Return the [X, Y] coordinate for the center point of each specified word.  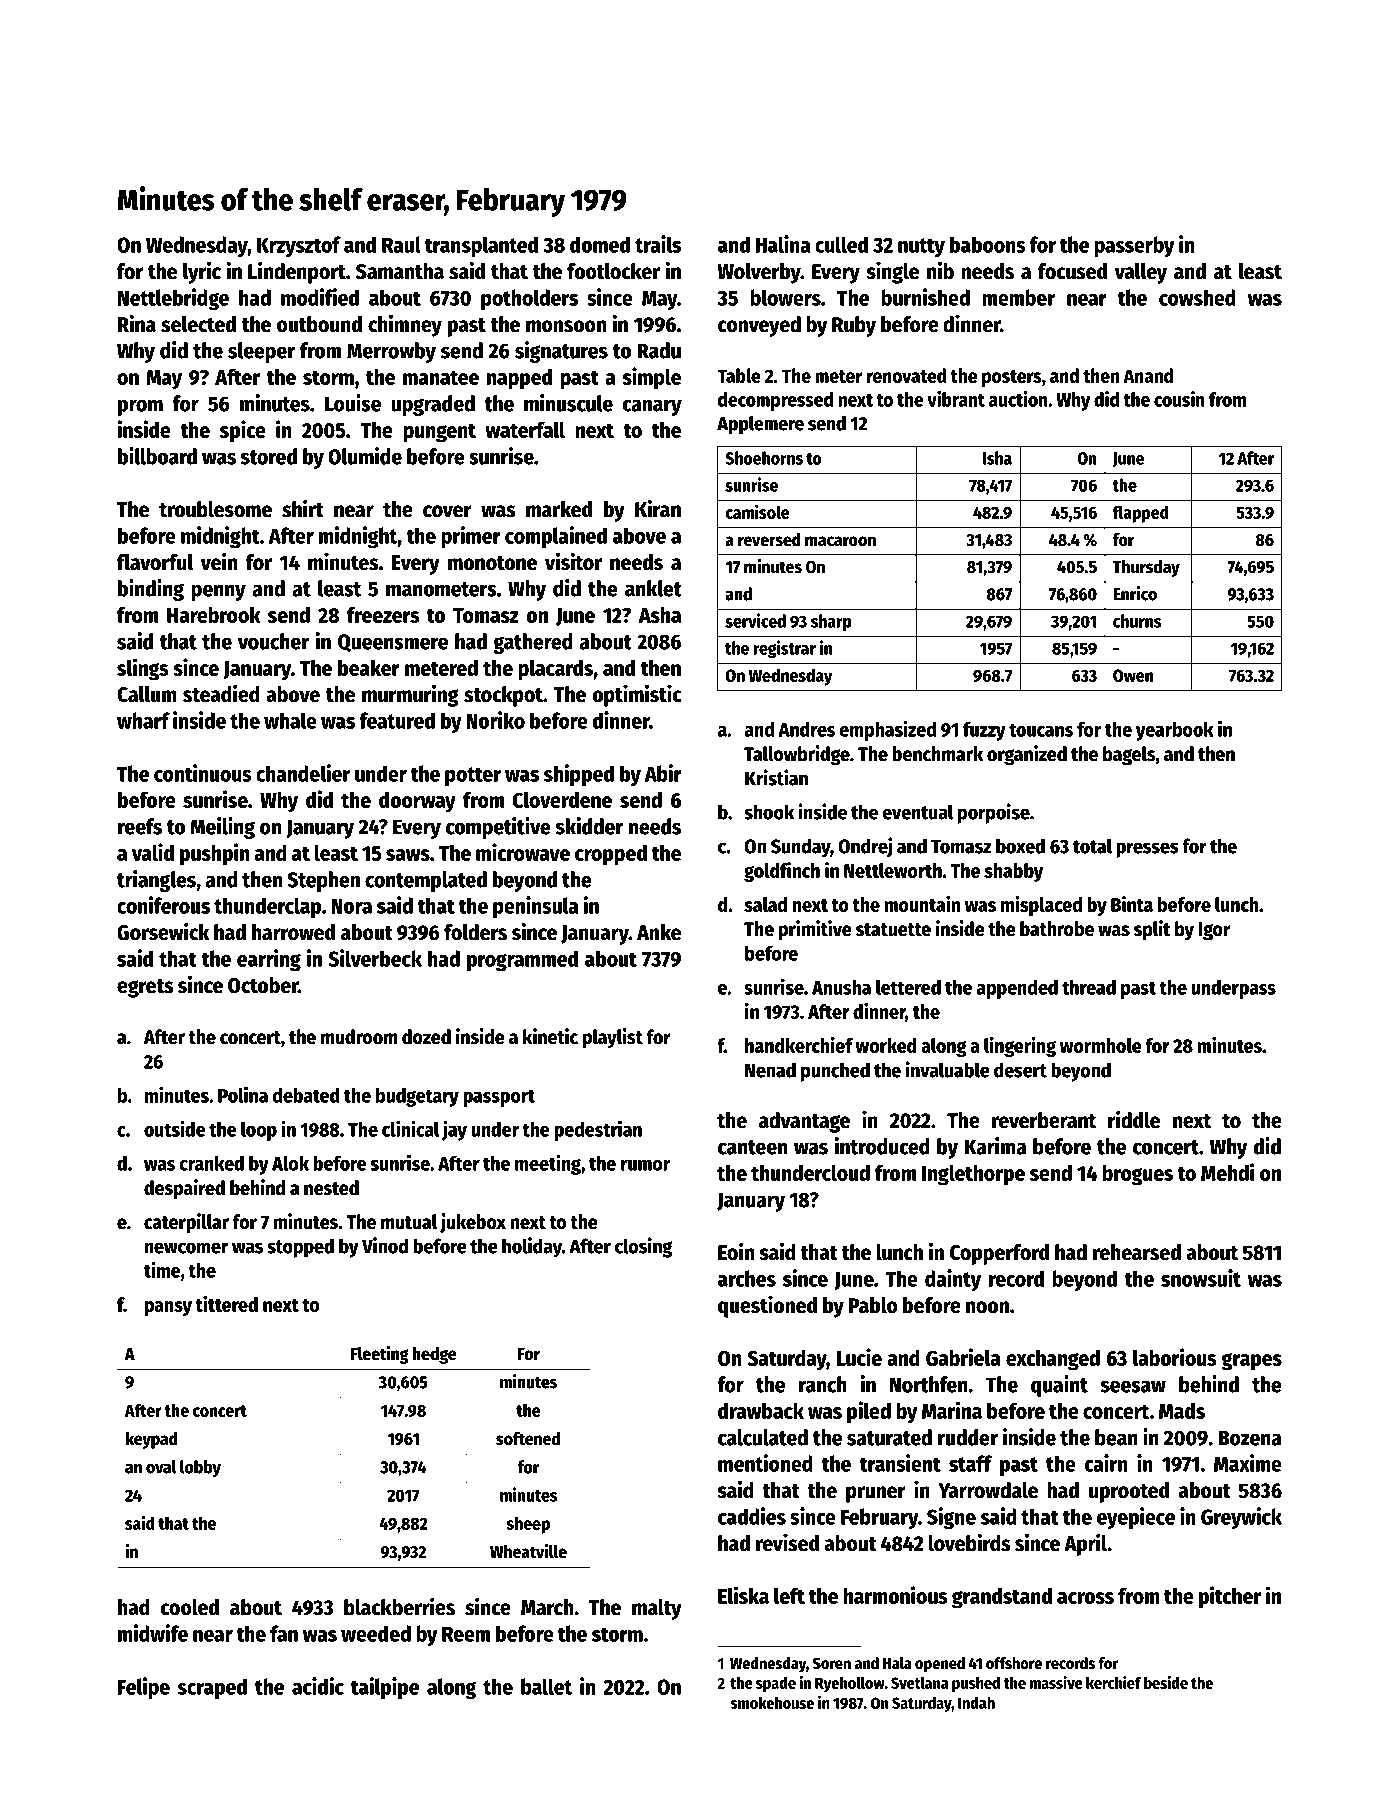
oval [161, 1467]
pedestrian [598, 1131]
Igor [1214, 931]
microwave [523, 852]
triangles [156, 881]
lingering [1020, 1047]
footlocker [613, 271]
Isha [997, 458]
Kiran [658, 508]
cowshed [1197, 297]
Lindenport [297, 272]
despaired [184, 1189]
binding [151, 590]
